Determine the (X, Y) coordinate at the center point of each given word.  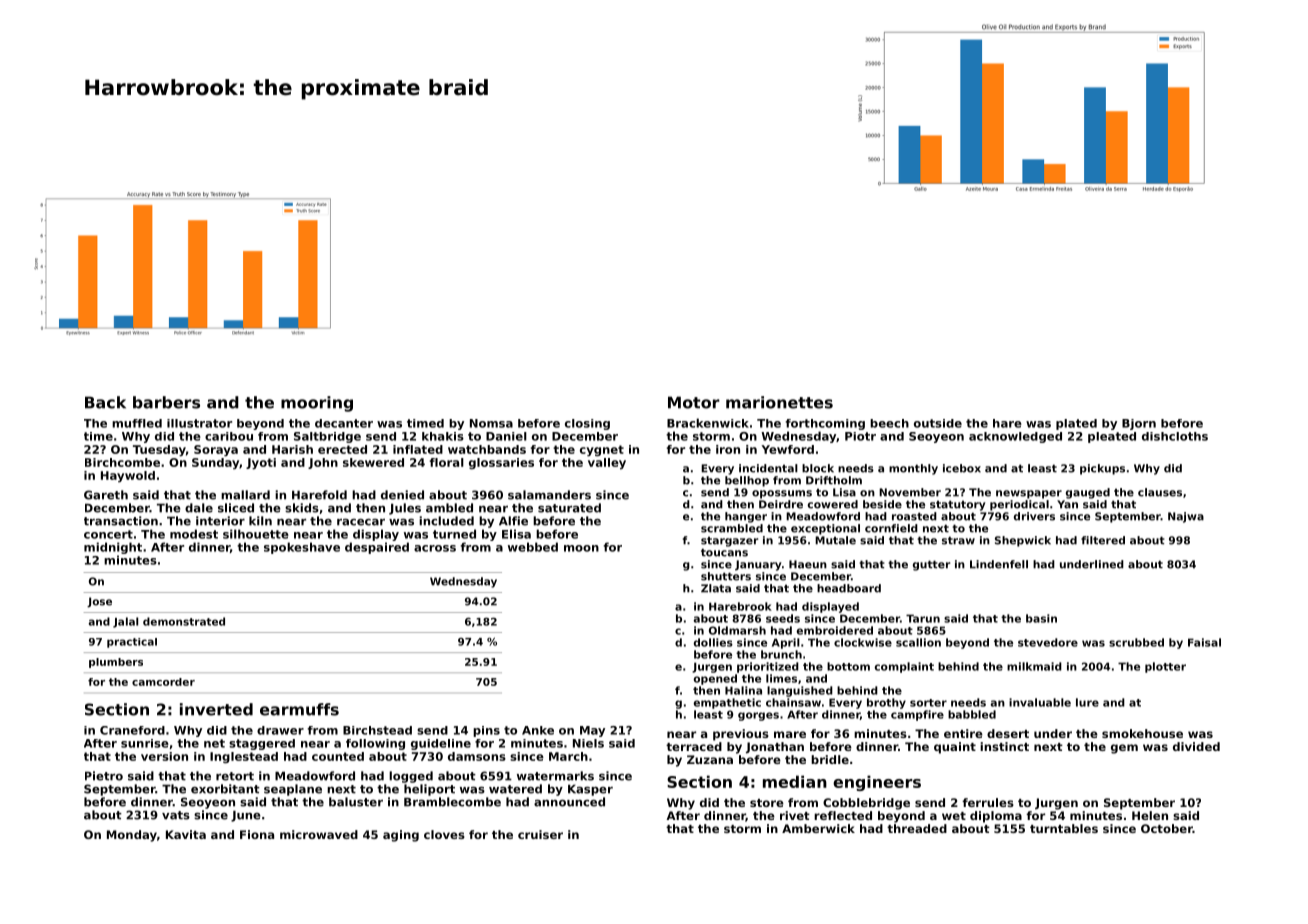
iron (728, 449)
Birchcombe (122, 462)
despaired (377, 548)
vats (176, 815)
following (375, 744)
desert (1008, 733)
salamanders (549, 495)
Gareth (106, 495)
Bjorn (1139, 424)
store (767, 803)
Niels (588, 743)
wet (954, 816)
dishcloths (1175, 436)
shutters (726, 576)
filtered (1103, 540)
